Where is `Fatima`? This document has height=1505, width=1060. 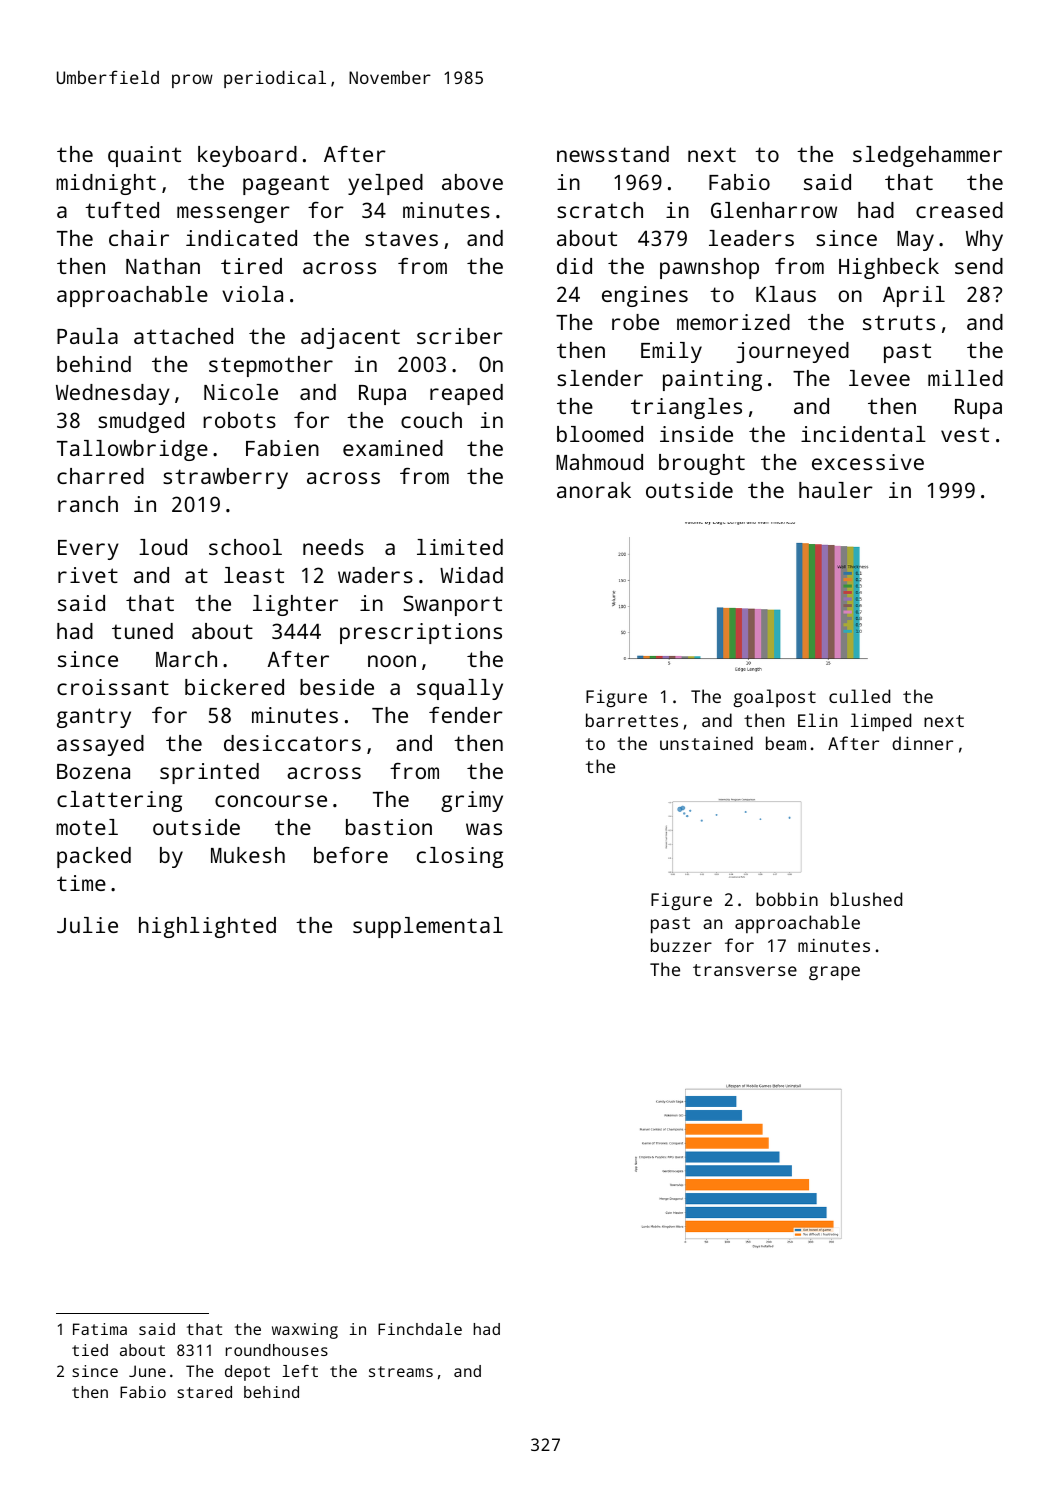
Fatima is located at coordinates (100, 1329).
